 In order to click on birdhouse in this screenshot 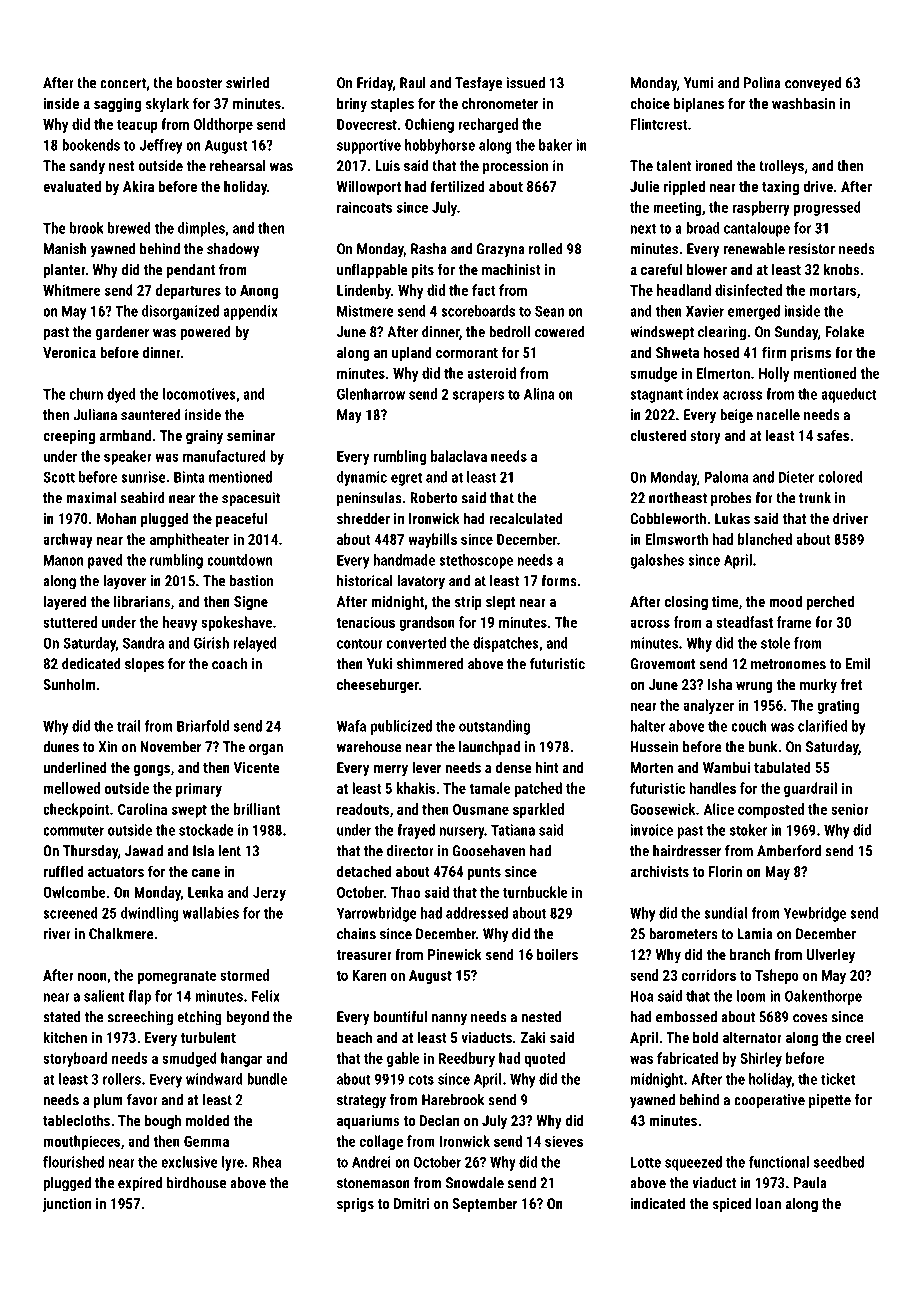, I will do `click(196, 1183)`.
